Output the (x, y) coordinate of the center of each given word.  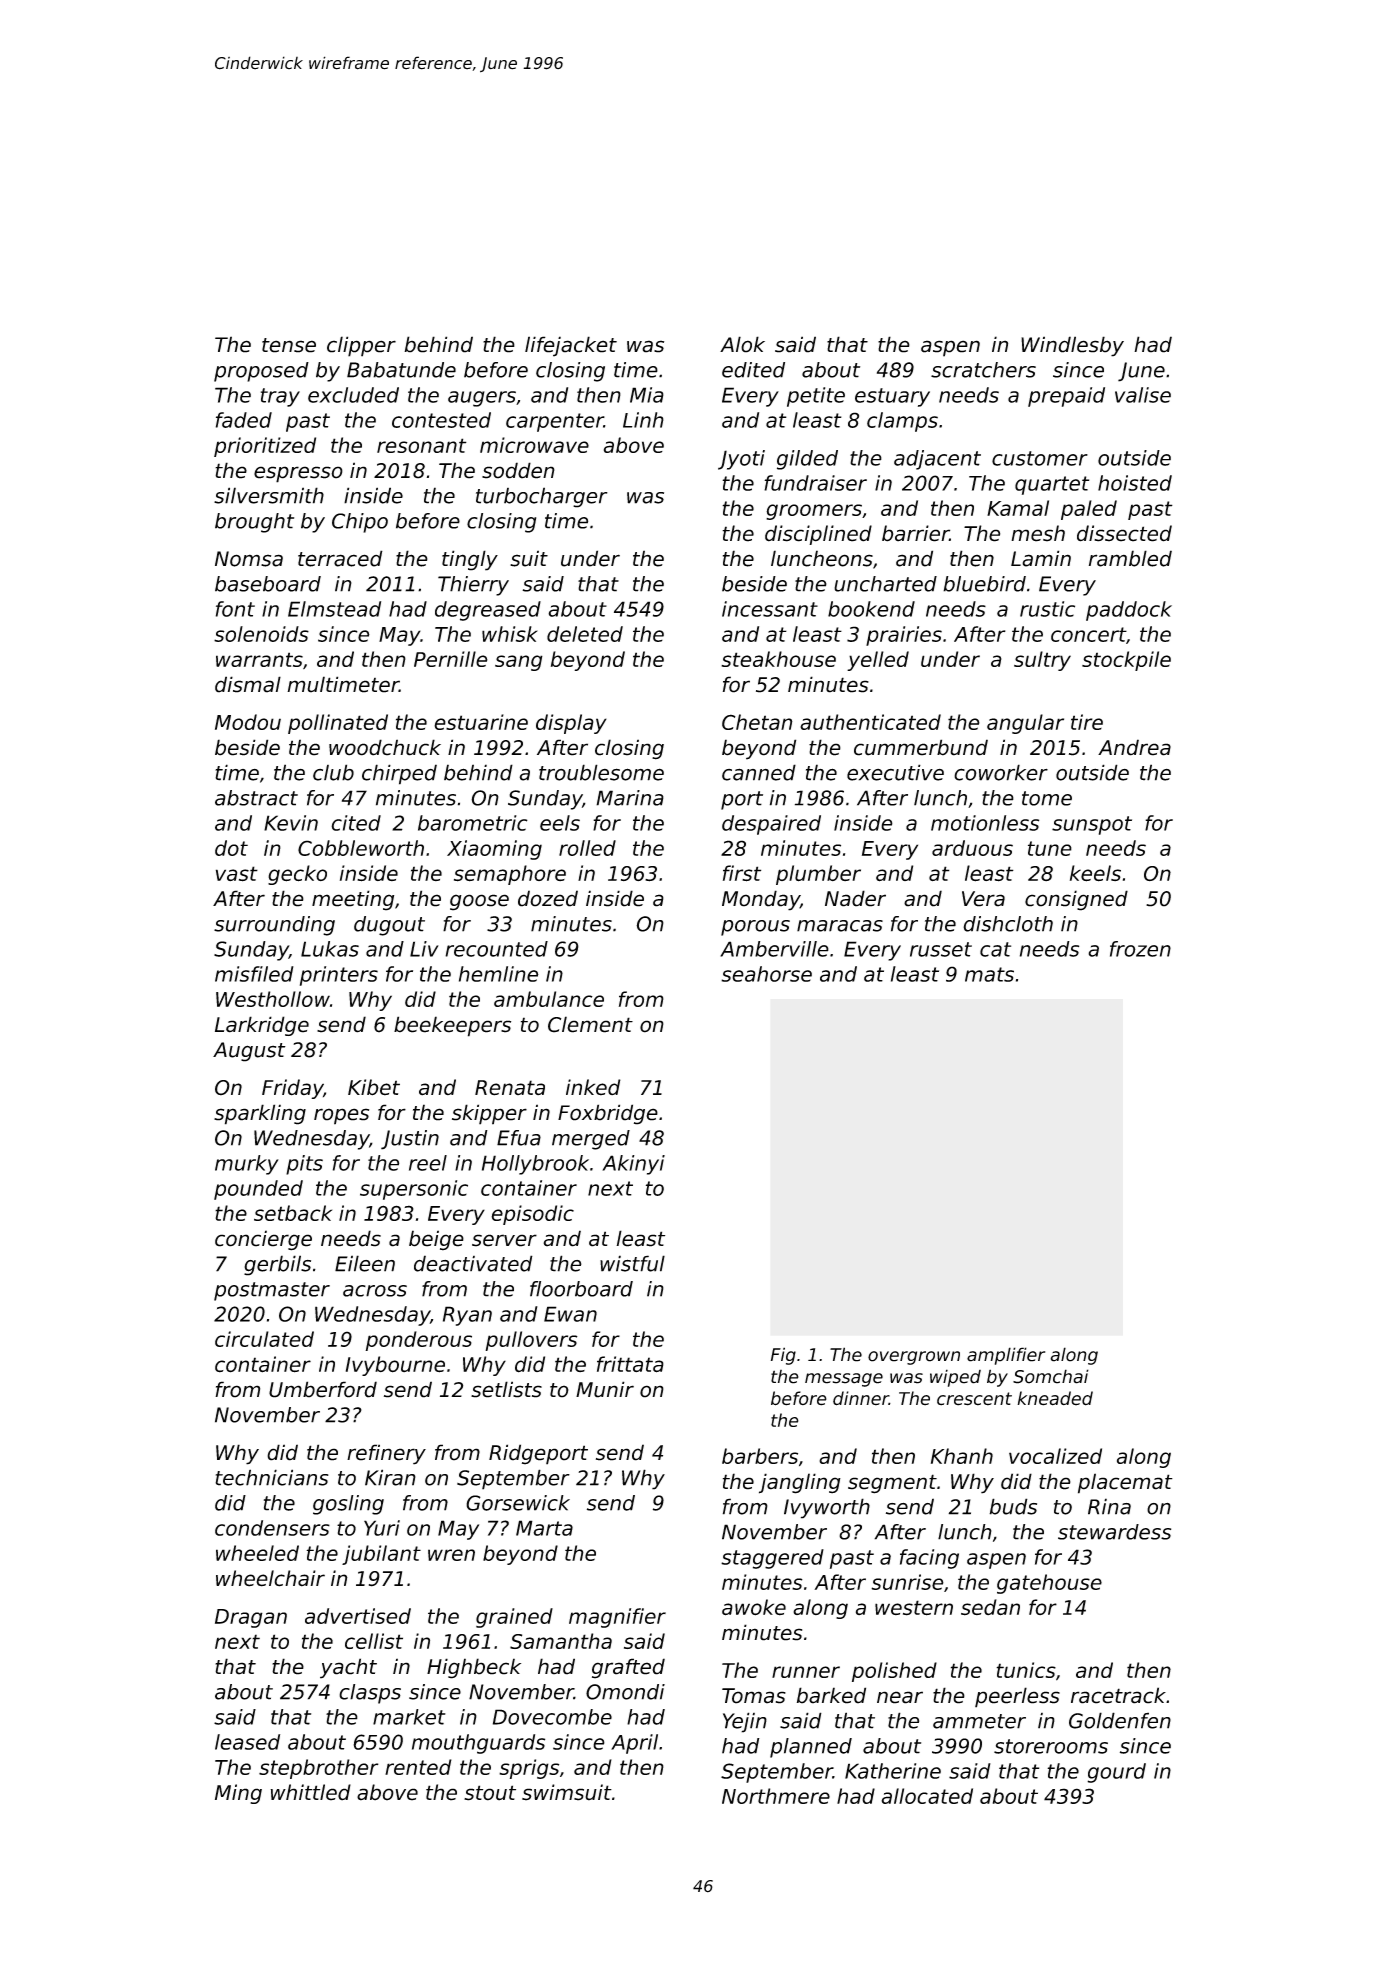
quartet (1052, 485)
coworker (1001, 772)
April (634, 1744)
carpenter (555, 422)
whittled (310, 1792)
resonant (422, 445)
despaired (771, 825)
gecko (297, 875)
